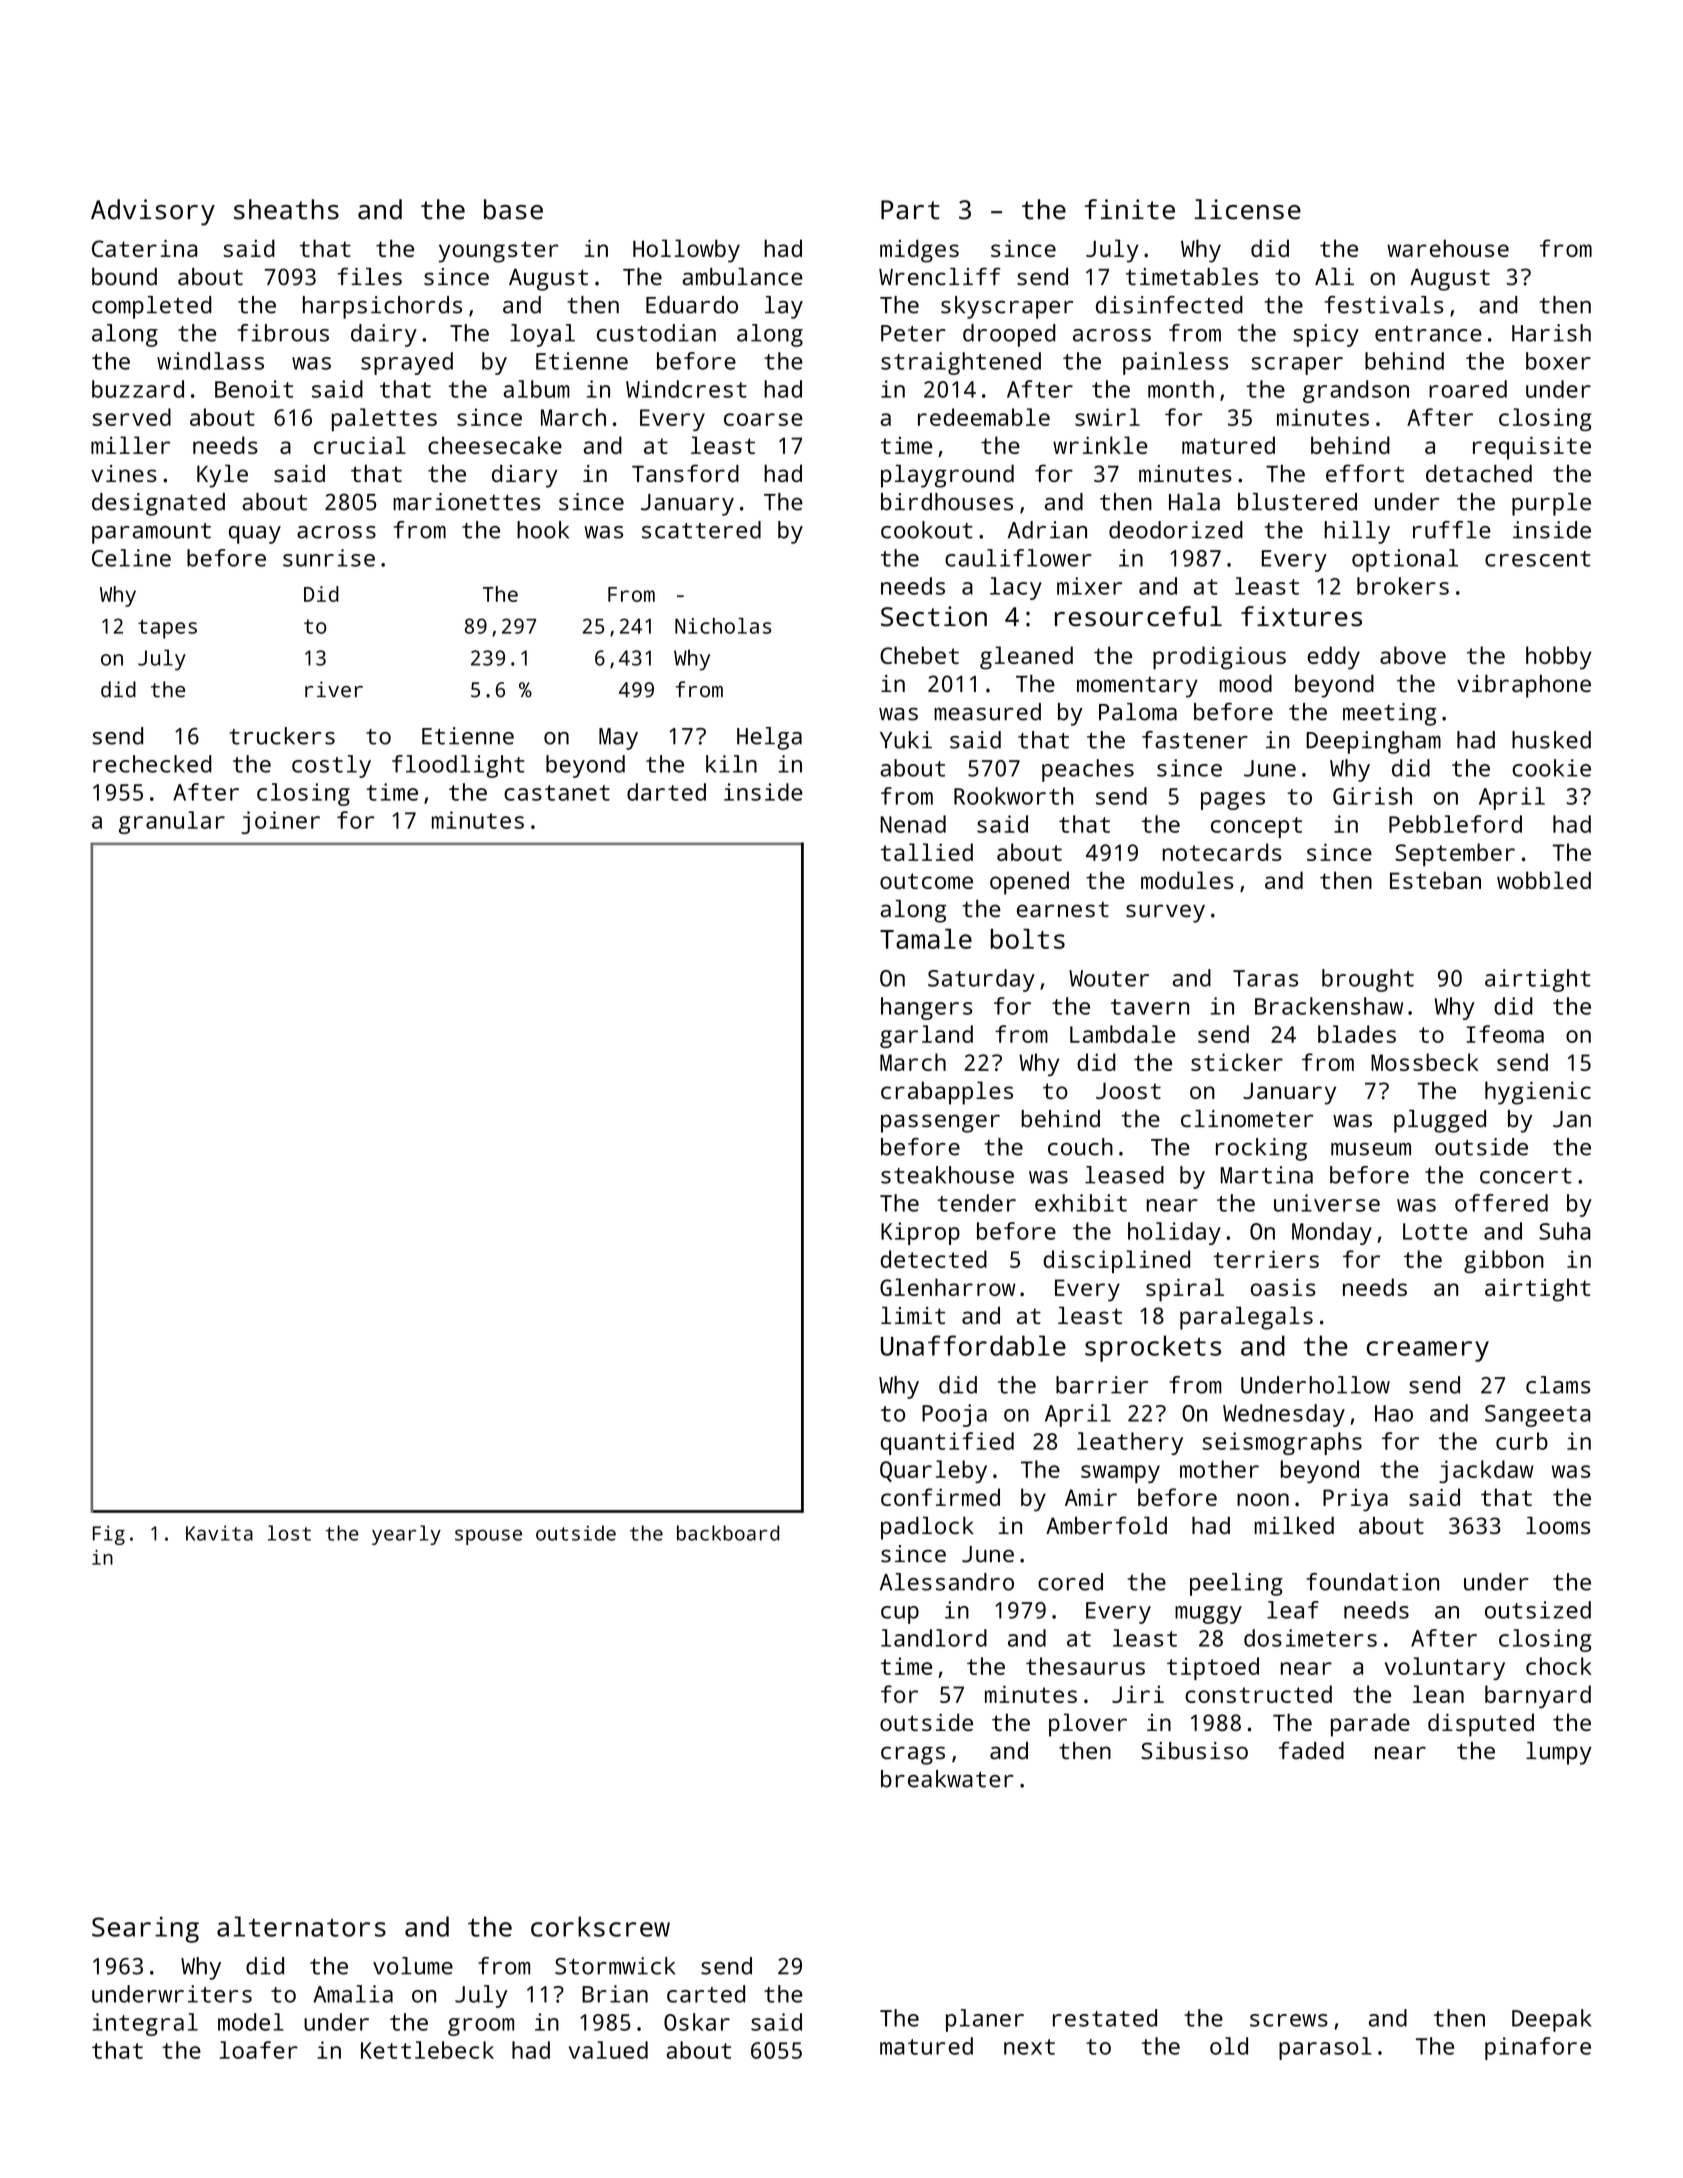  Describe the element at coordinates (1551, 768) in the screenshot. I see `cookie` at that location.
